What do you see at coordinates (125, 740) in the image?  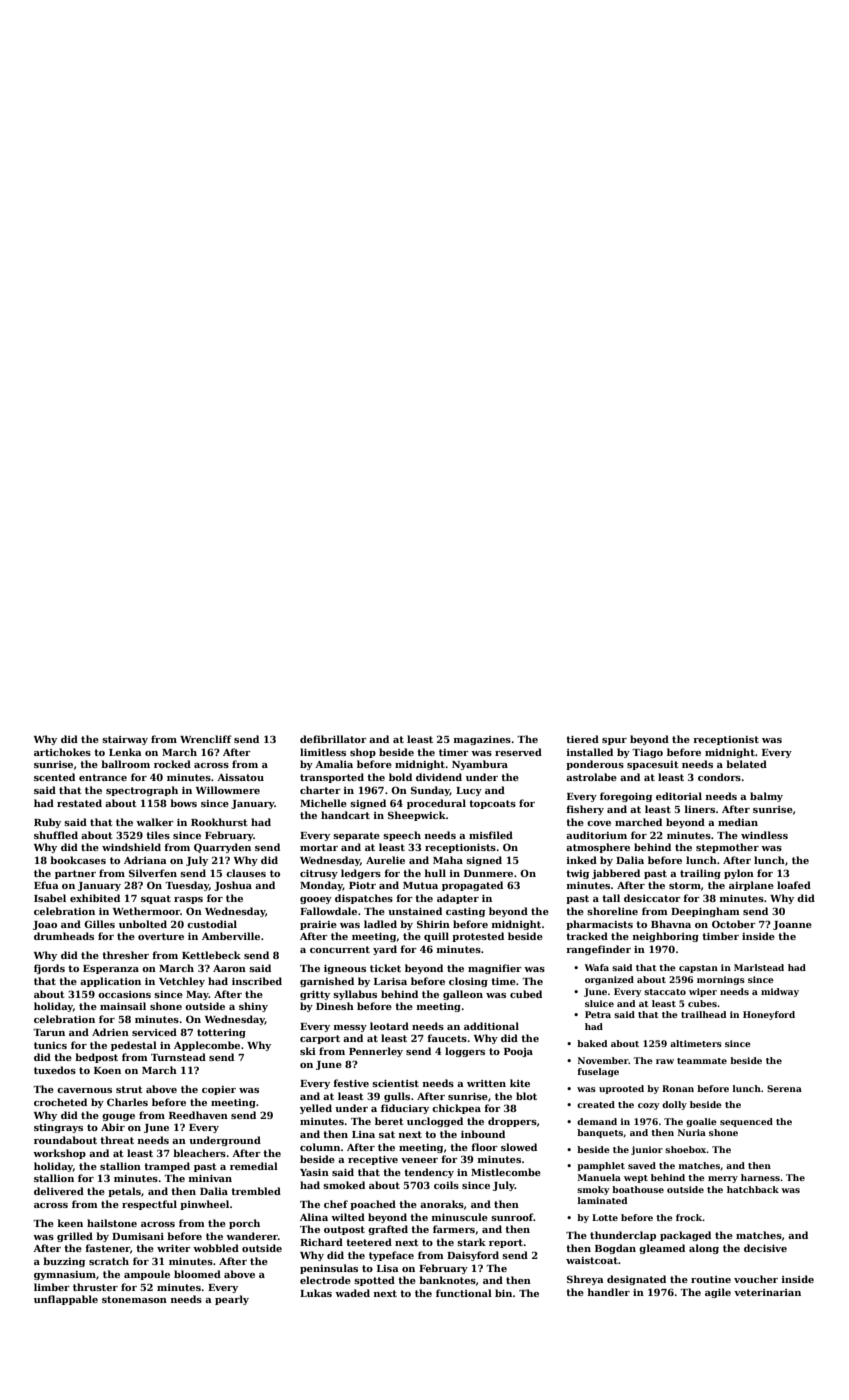 I see `stairway` at bounding box center [125, 740].
